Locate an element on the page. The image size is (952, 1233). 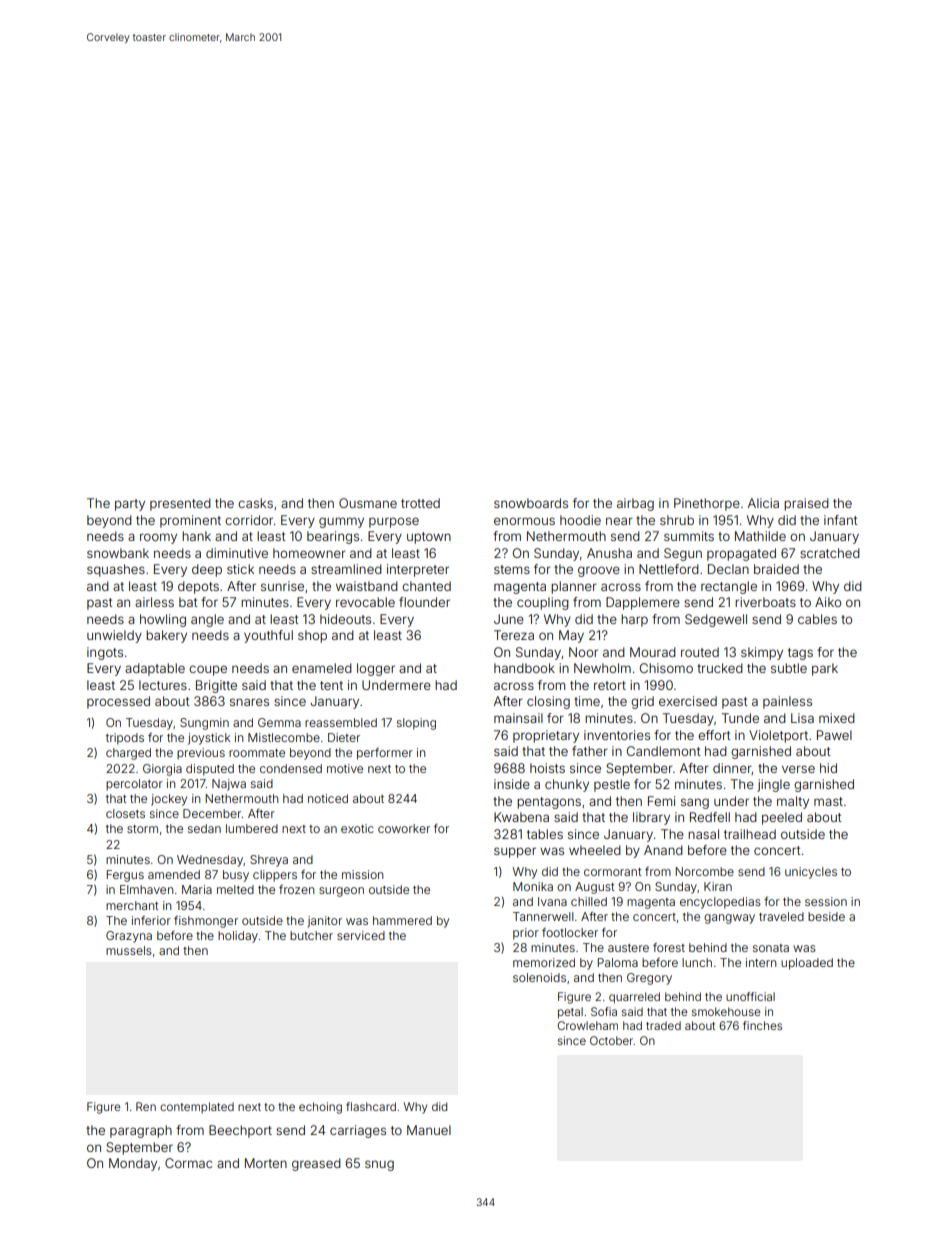
braided is located at coordinates (776, 569).
